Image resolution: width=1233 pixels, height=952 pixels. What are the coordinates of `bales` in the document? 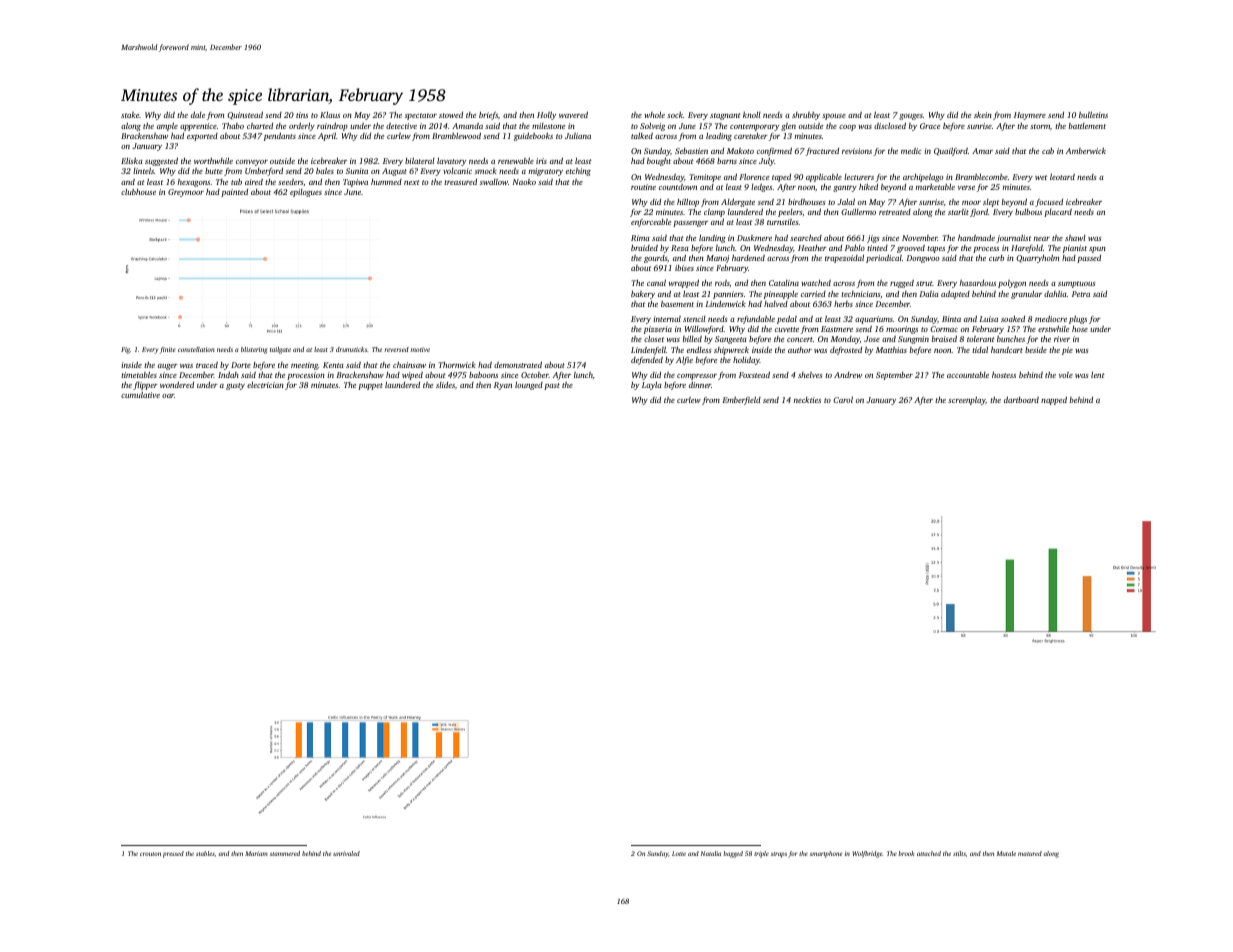 It's located at (325, 171).
